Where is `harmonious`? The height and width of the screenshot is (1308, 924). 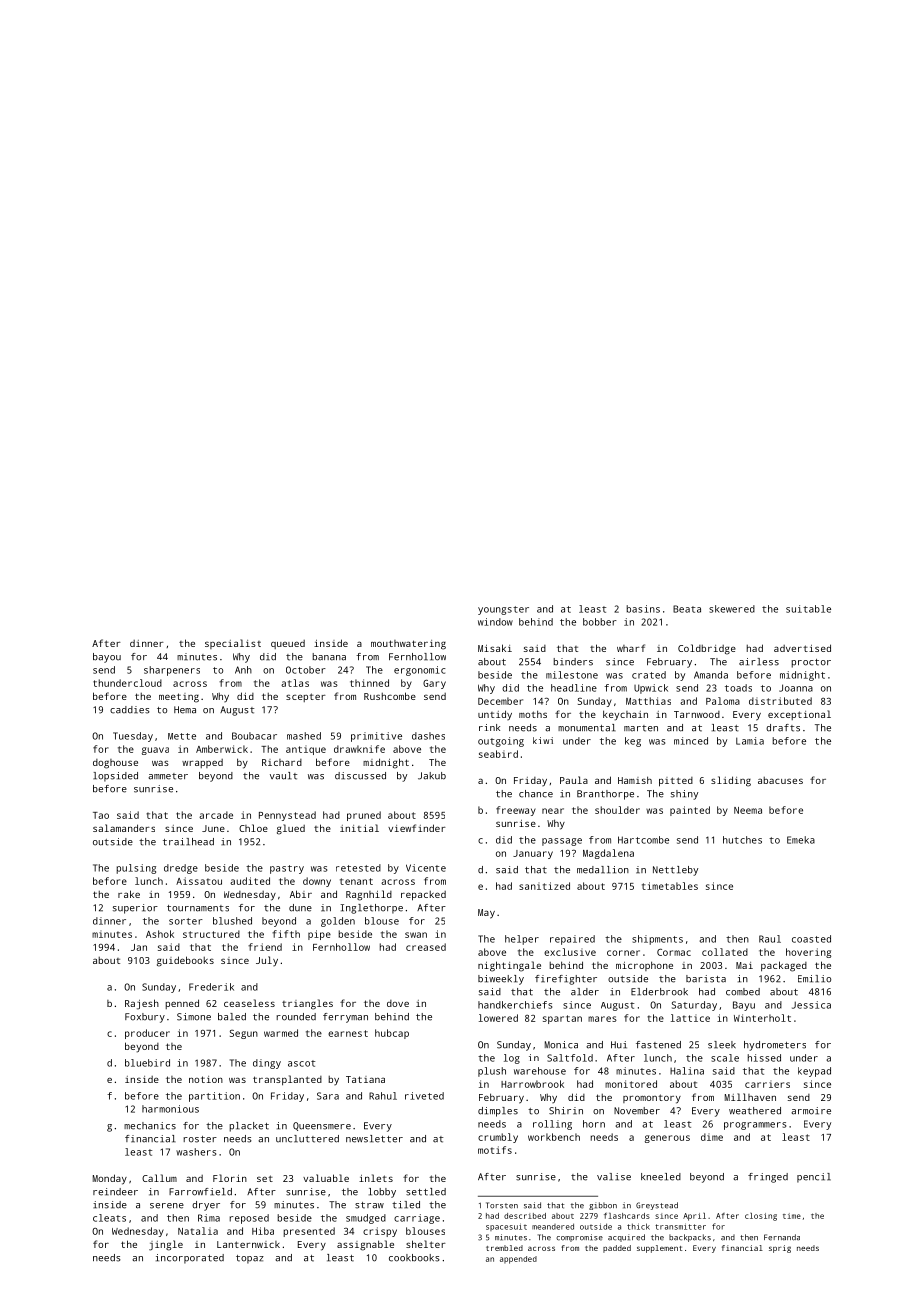
harmonious is located at coordinates (170, 1109).
